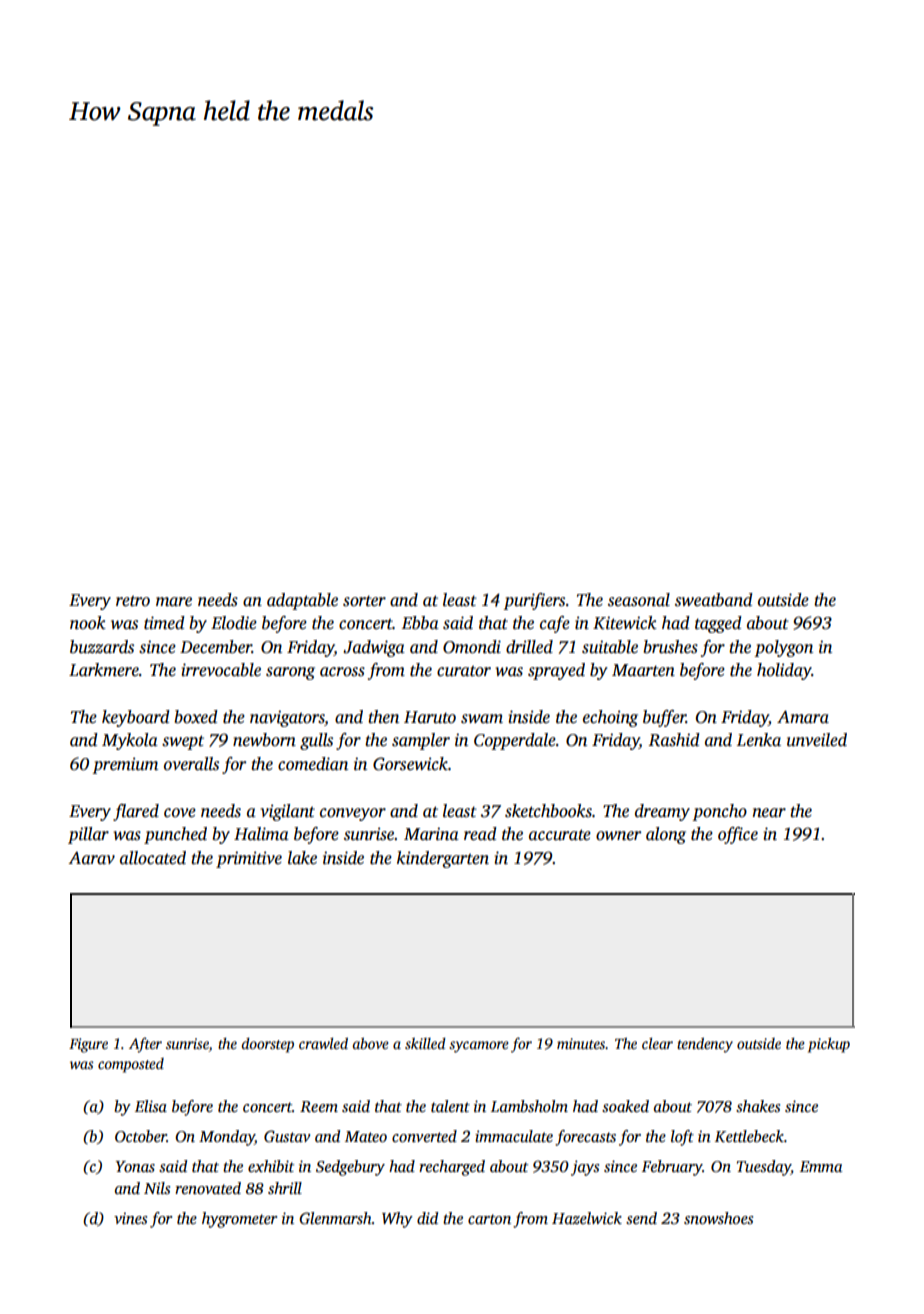 The width and height of the document is (924, 1314). Describe the element at coordinates (267, 1045) in the document. I see `doorstep` at that location.
